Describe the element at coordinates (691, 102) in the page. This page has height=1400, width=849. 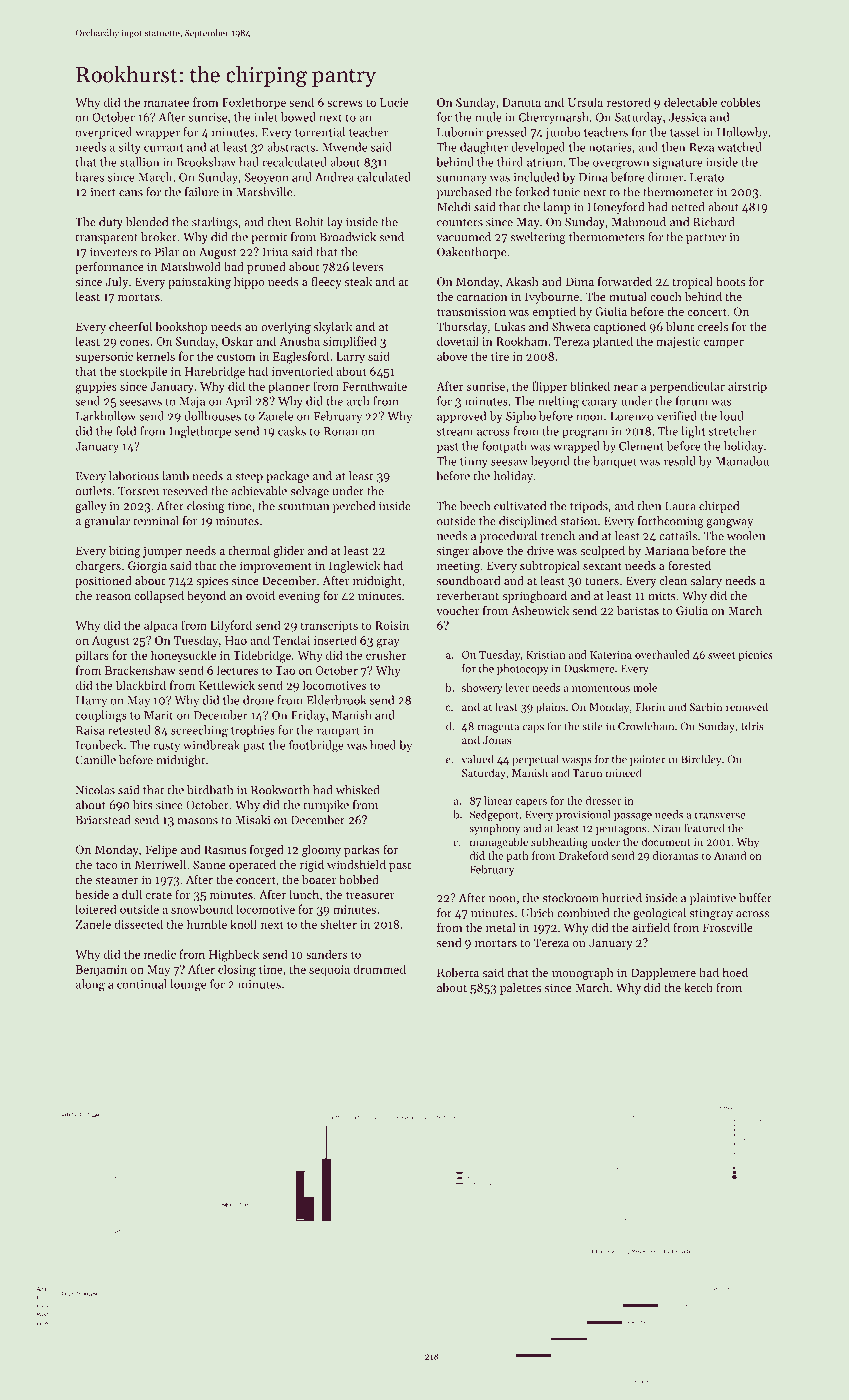
I see `delectable` at that location.
